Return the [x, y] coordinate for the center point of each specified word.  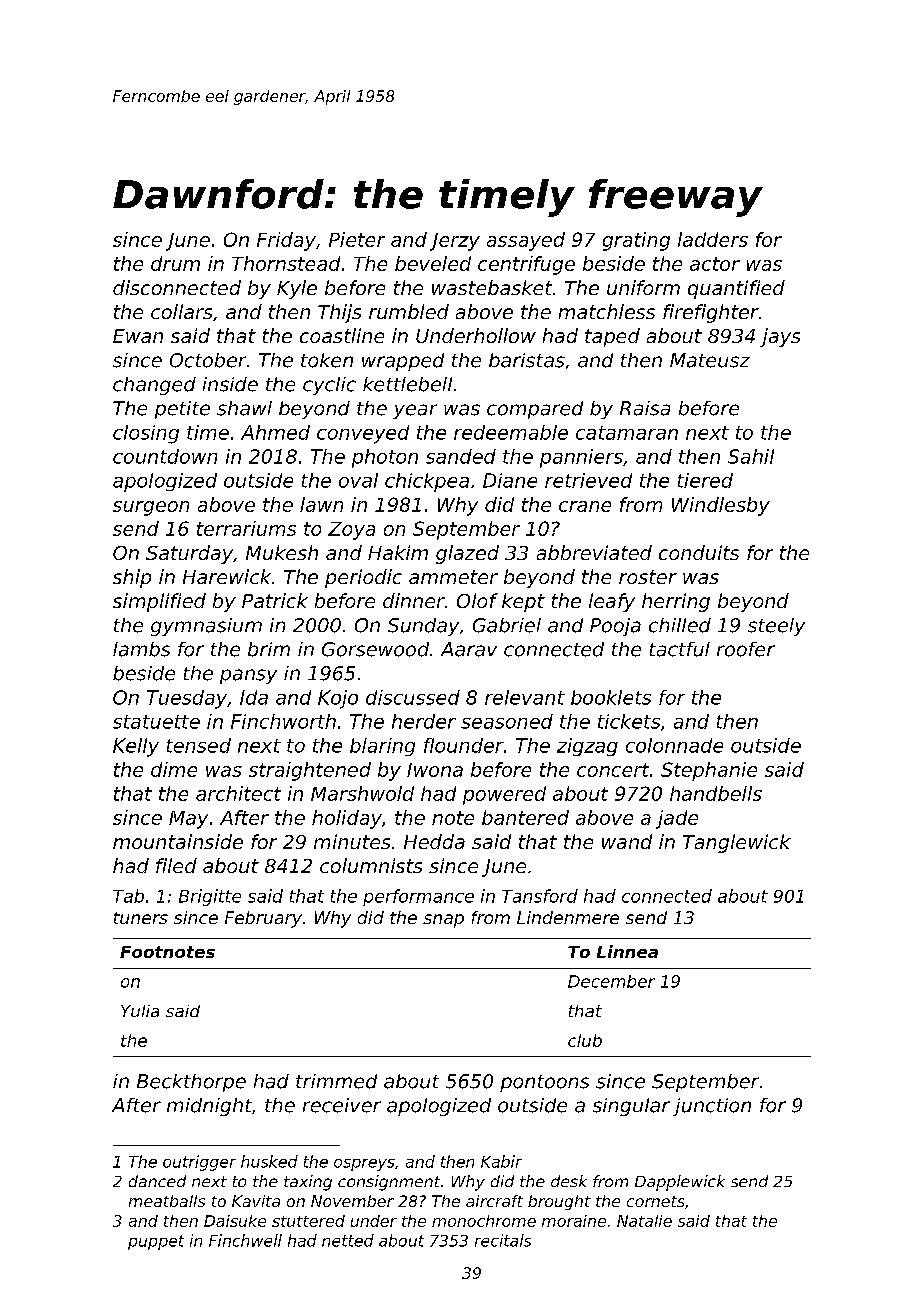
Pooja [615, 627]
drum [175, 263]
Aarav [469, 649]
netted [348, 1240]
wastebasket [492, 287]
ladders [713, 239]
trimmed [336, 1081]
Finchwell [245, 1240]
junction [712, 1107]
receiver [342, 1105]
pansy [248, 676]
